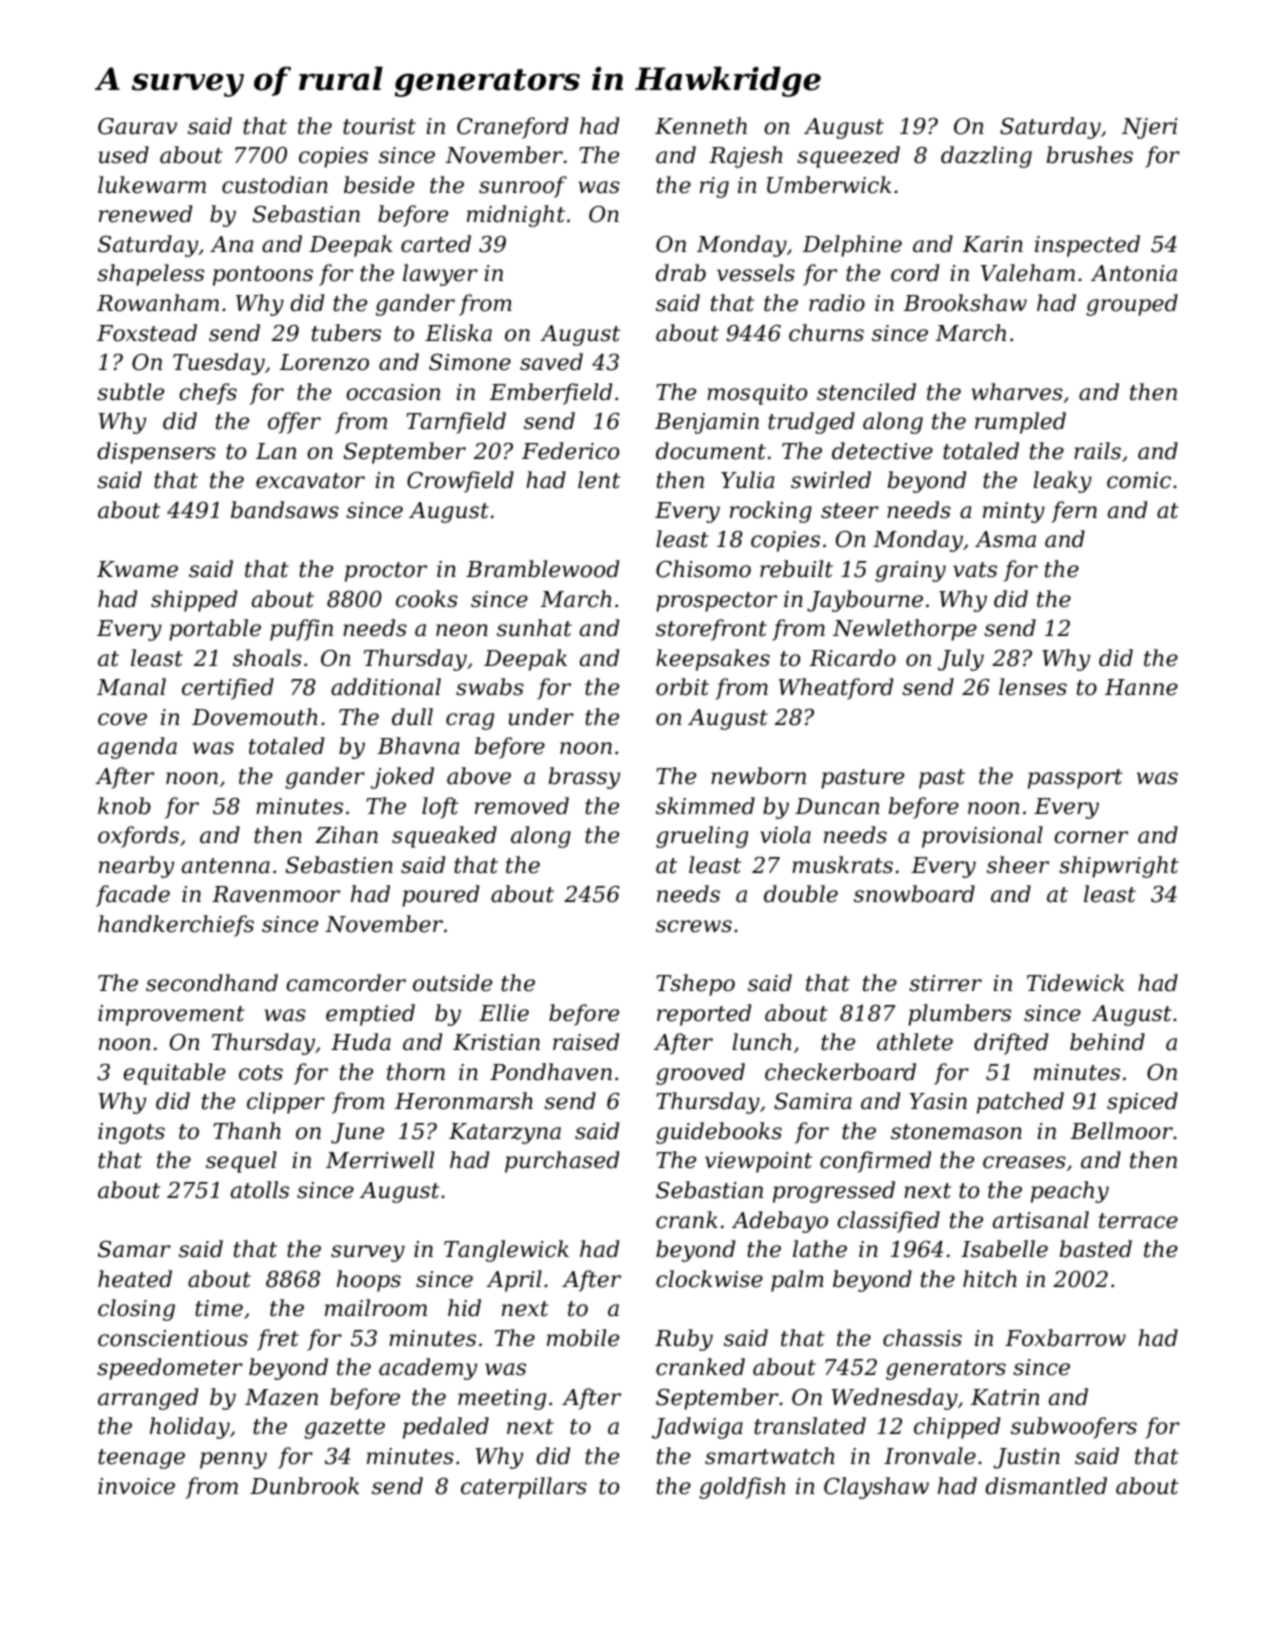 The height and width of the document is (1652, 1276). Describe the element at coordinates (961, 660) in the document. I see `July` at that location.
